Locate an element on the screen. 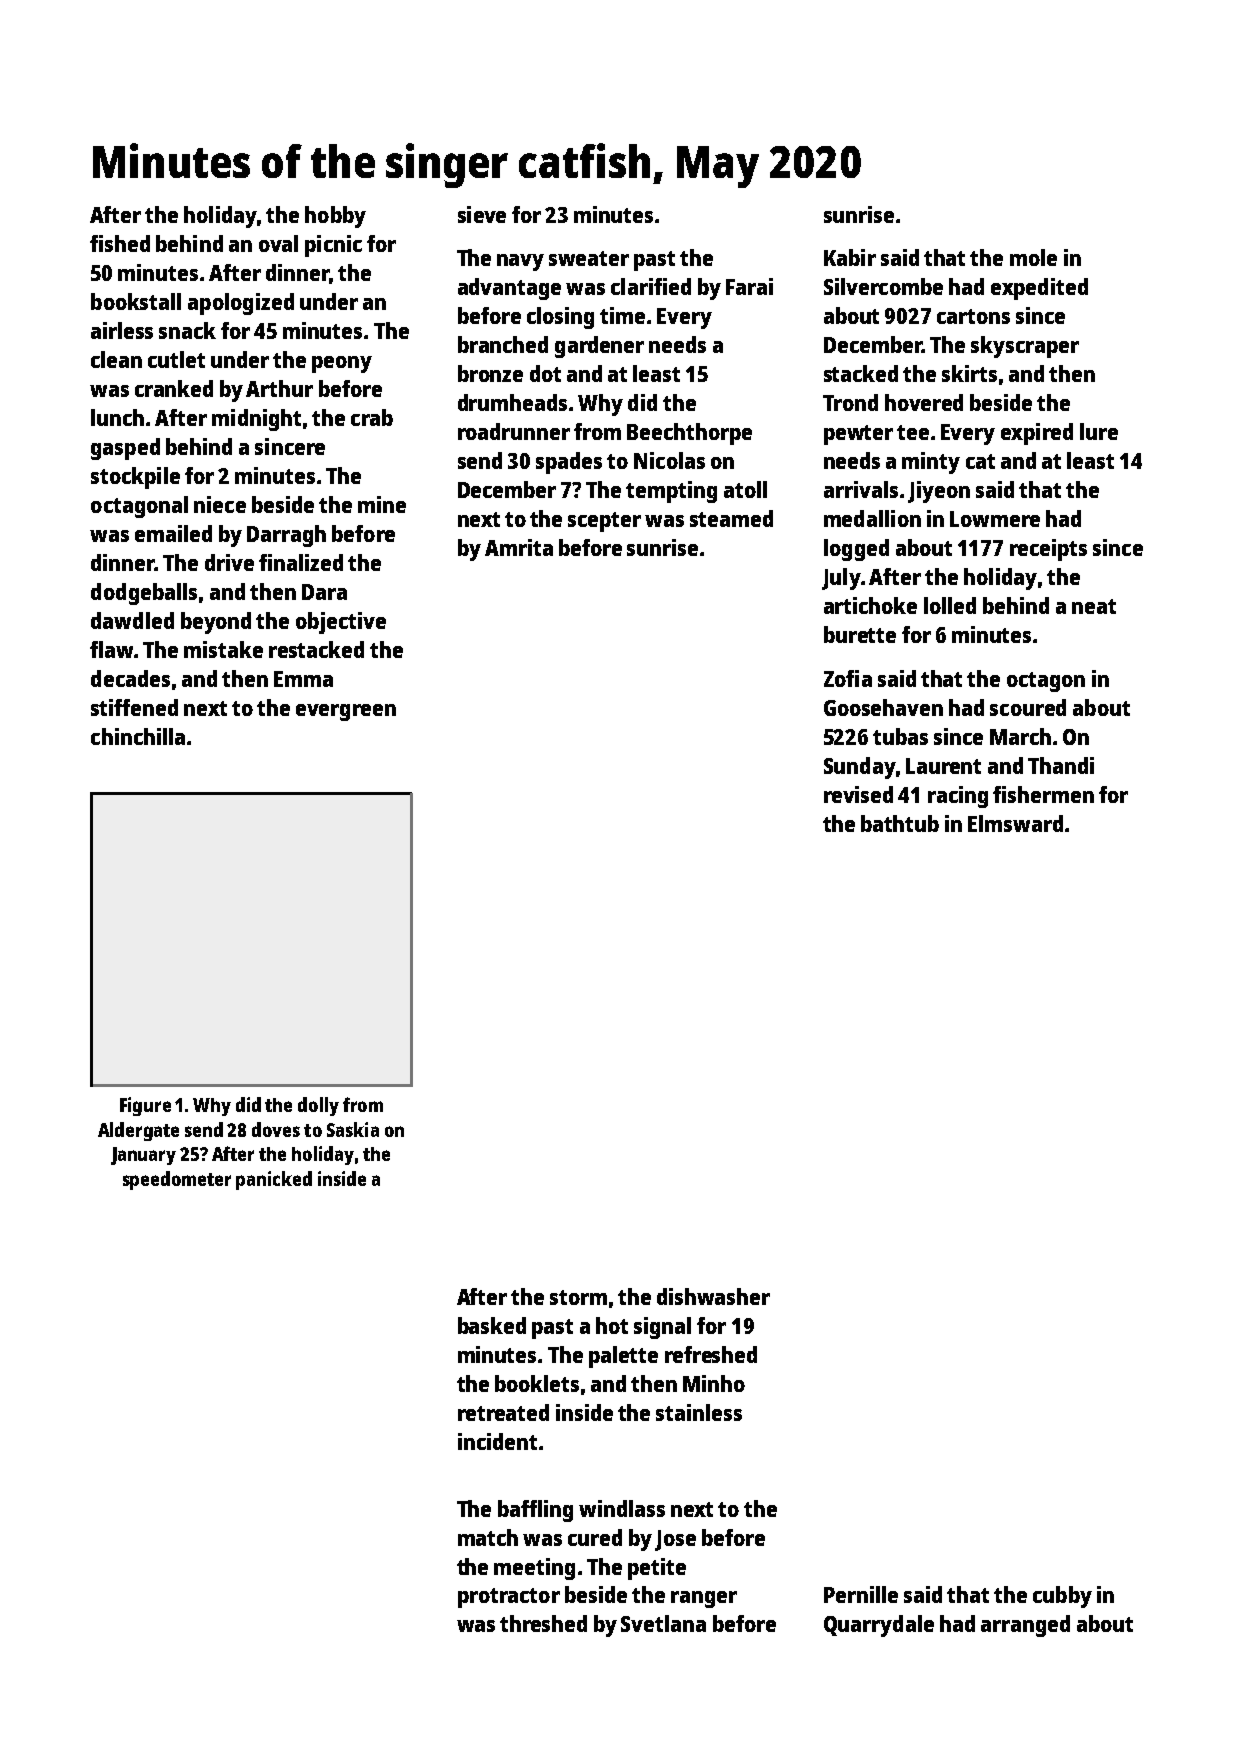  Svetlana is located at coordinates (663, 1623).
